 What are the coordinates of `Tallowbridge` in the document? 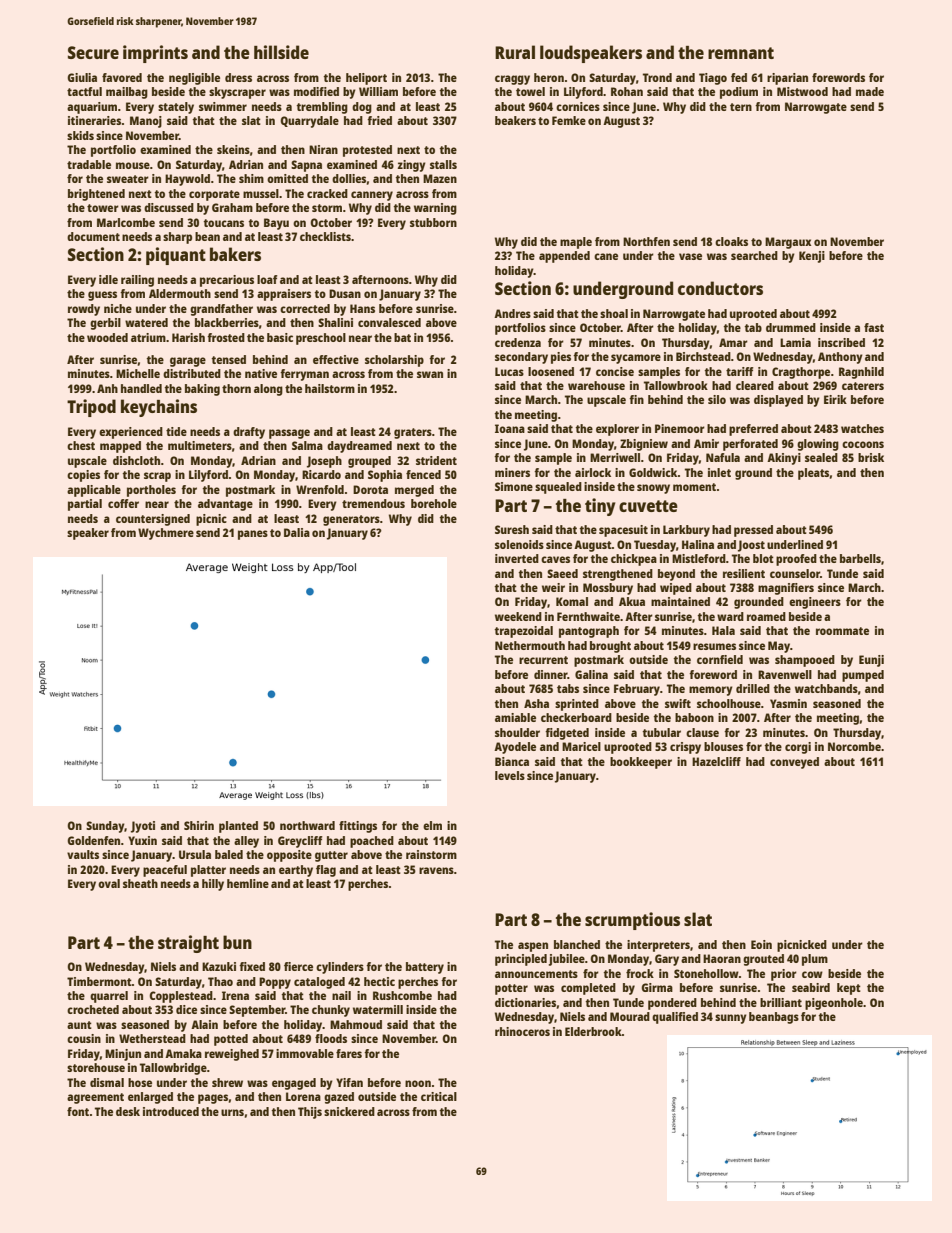 It's located at (173, 1069).
